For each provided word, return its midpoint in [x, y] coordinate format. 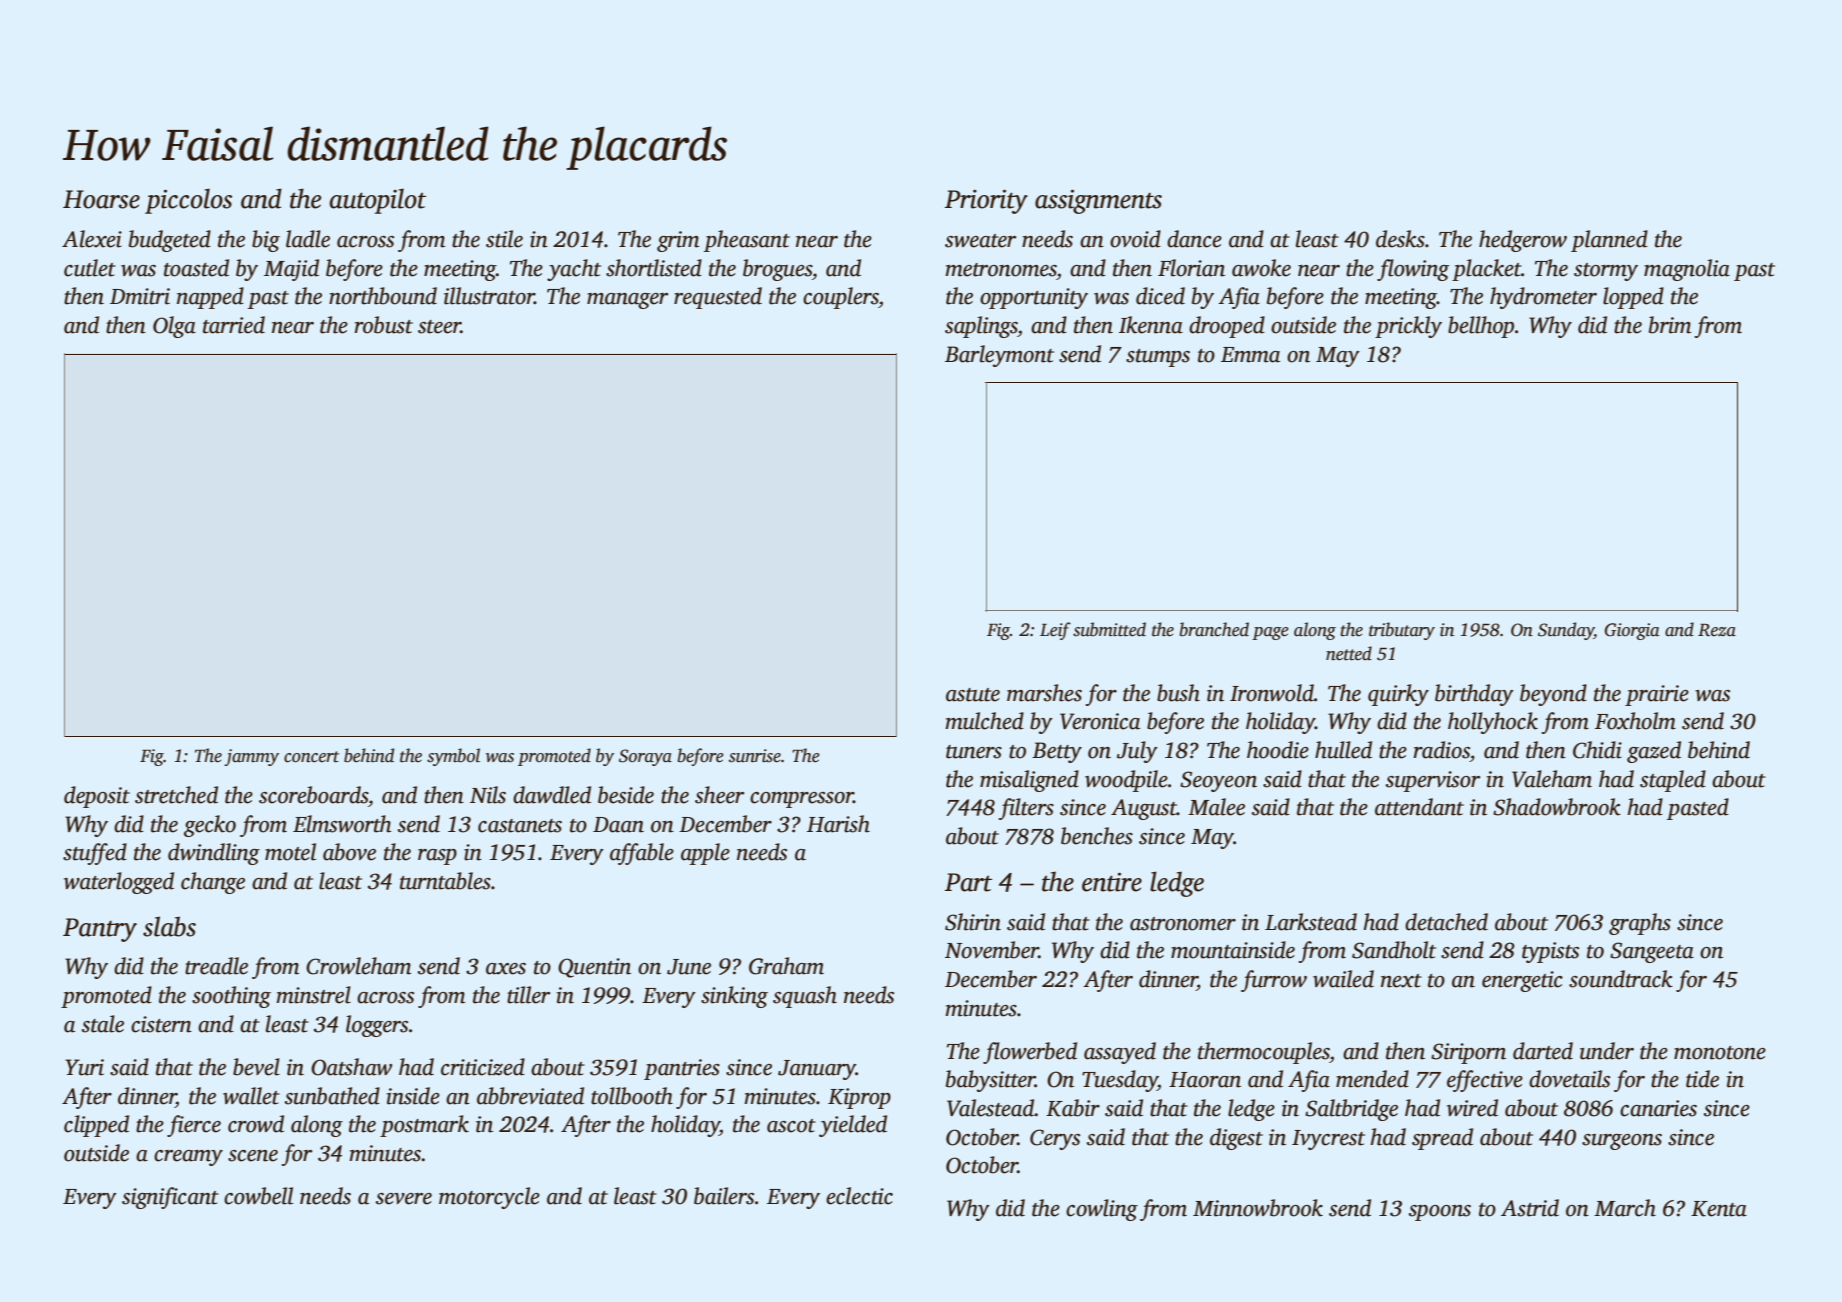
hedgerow [1523, 241]
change [213, 883]
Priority [986, 201]
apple [705, 854]
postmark [424, 1126]
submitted [1109, 629]
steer [439, 327]
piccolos [188, 201]
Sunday [1566, 631]
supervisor [1433, 781]
